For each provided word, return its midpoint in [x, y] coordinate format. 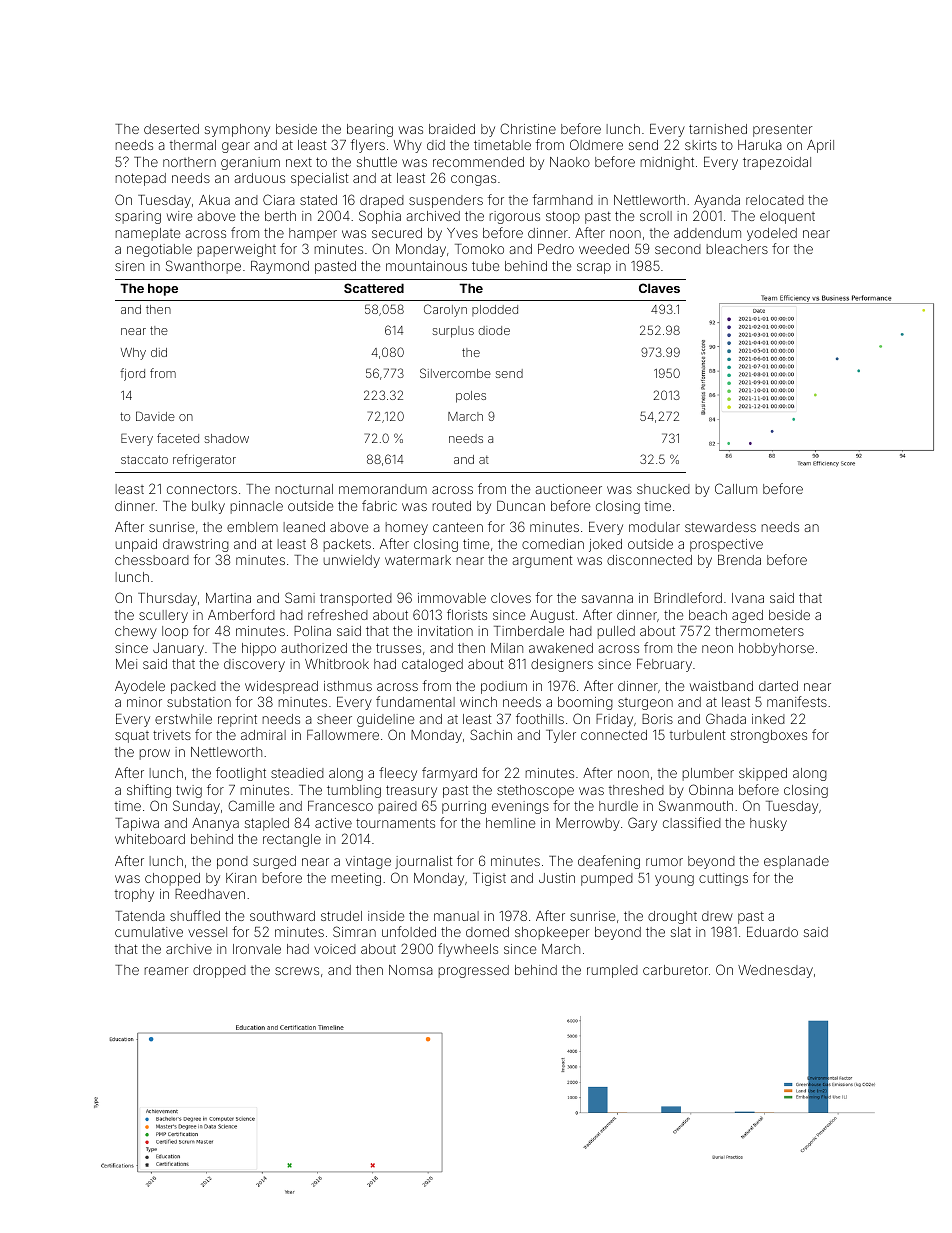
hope [163, 289]
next [299, 162]
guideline [385, 720]
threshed [636, 790]
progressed [474, 971]
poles [471, 397]
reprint [237, 720]
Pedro [556, 249]
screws [297, 971]
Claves [659, 288]
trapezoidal [777, 163]
